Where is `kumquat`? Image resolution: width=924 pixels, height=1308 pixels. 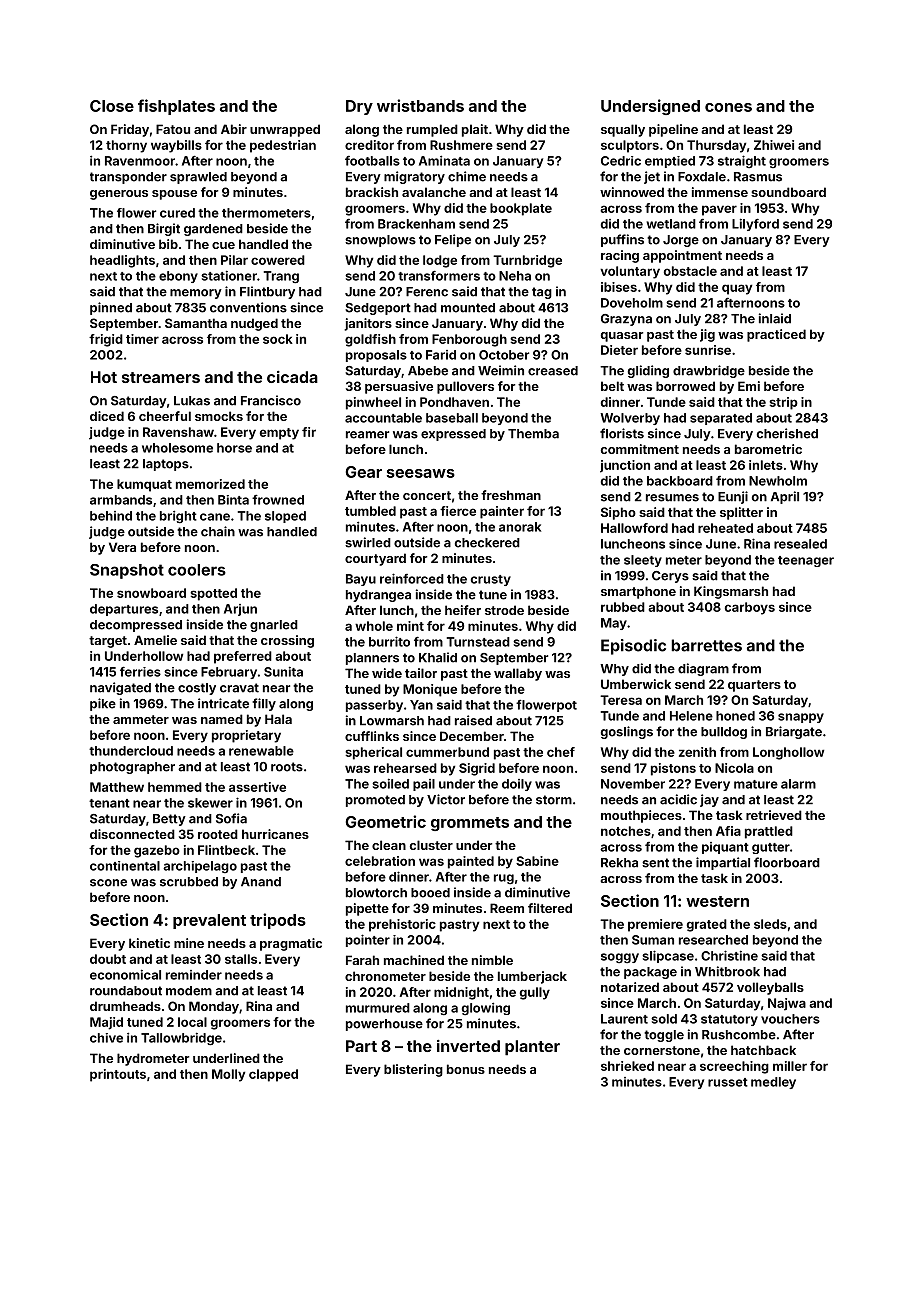
kumquat is located at coordinates (144, 485).
